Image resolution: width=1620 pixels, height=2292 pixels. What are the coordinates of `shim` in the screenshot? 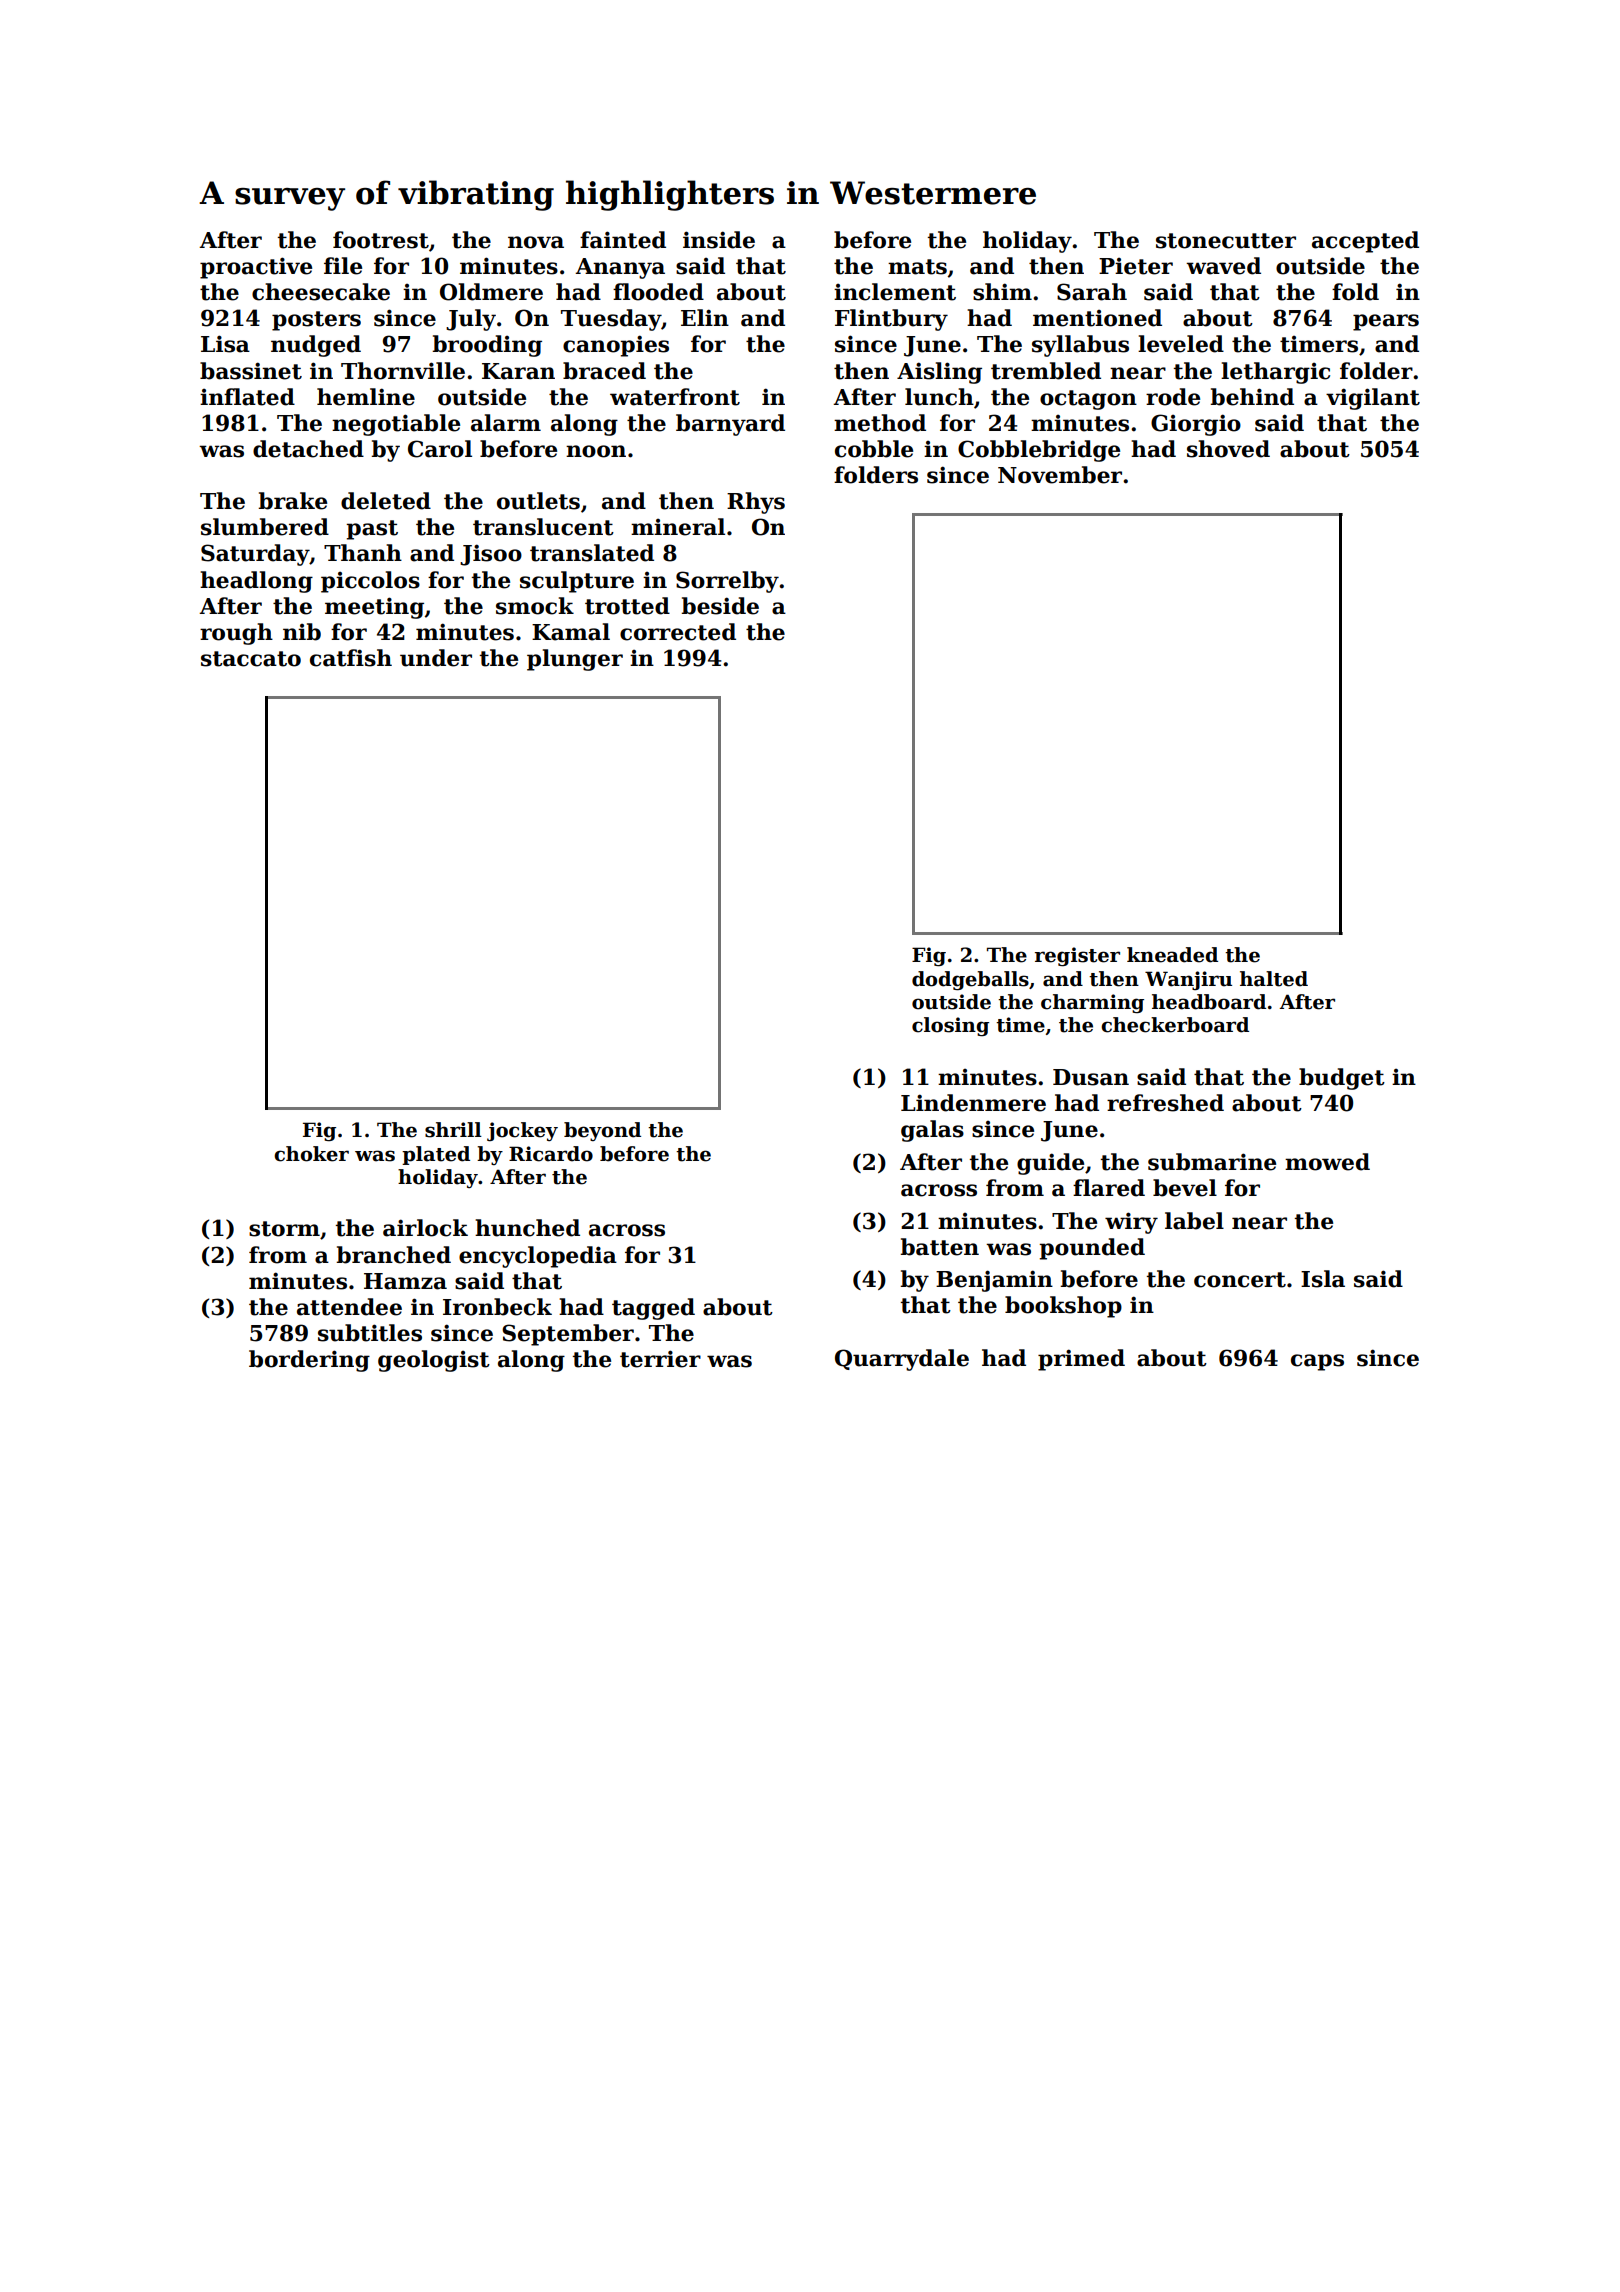 It's located at (1002, 292).
